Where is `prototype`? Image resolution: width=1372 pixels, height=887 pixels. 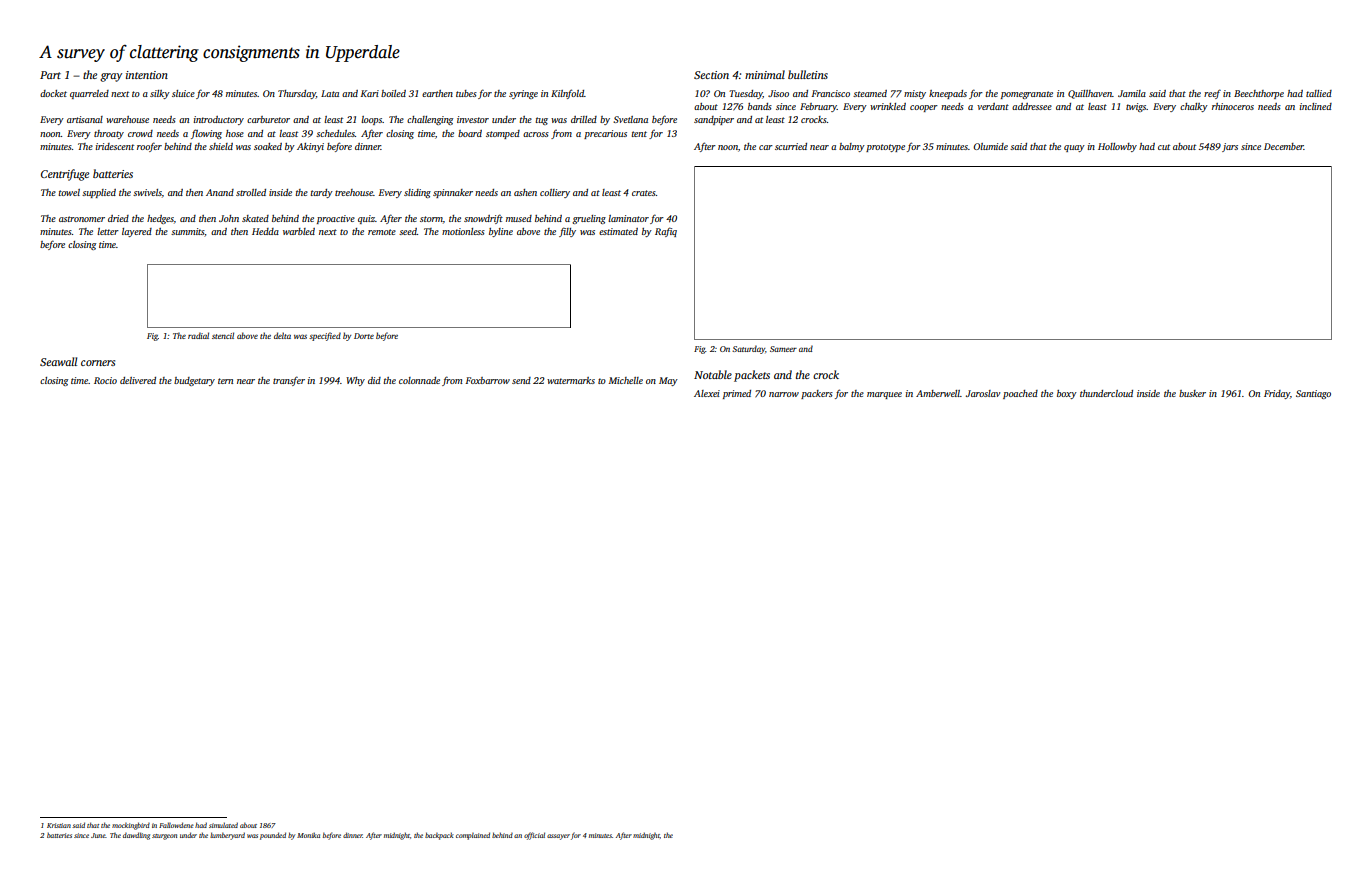
prototype is located at coordinates (885, 148).
